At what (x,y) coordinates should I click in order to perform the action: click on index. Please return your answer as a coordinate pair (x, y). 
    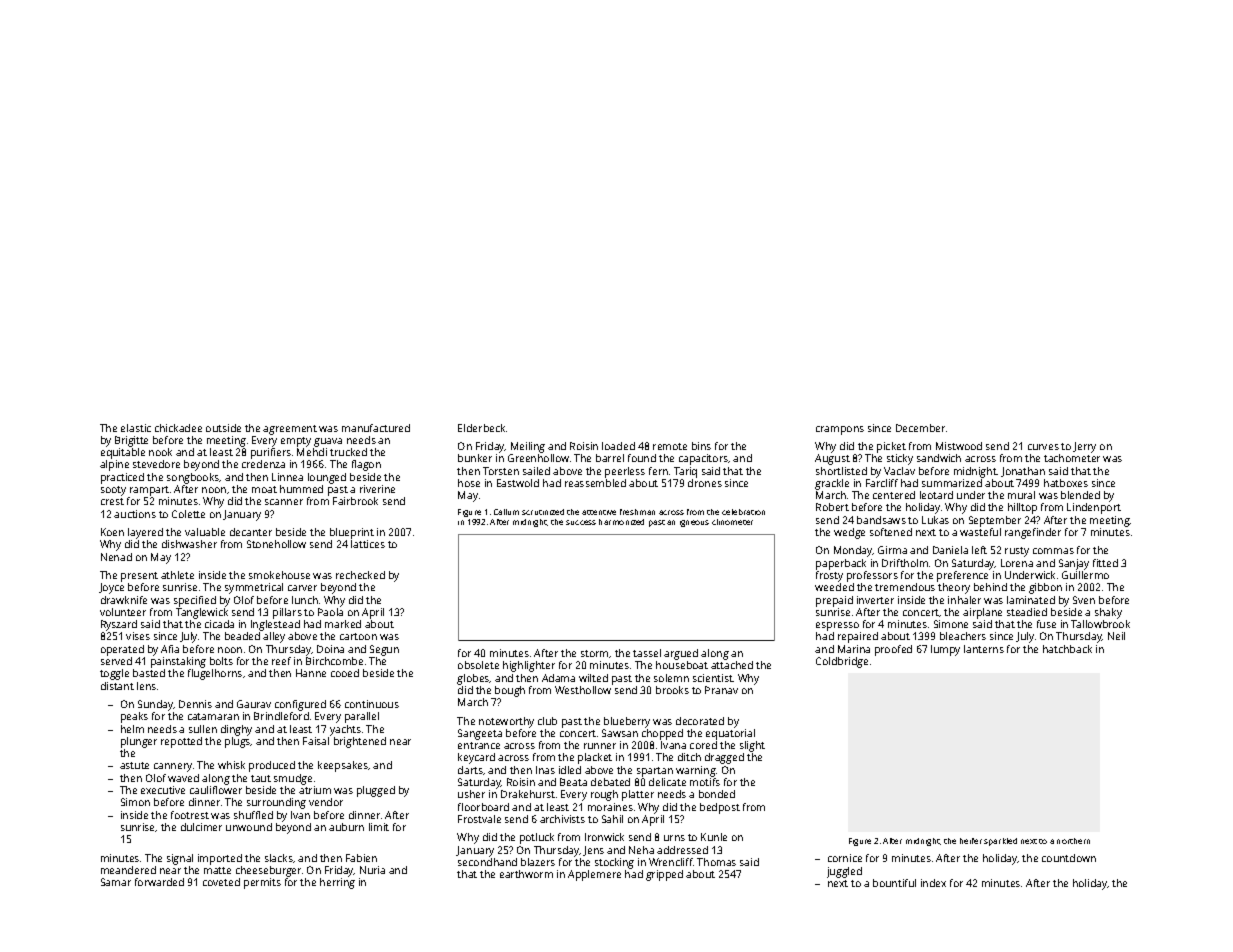
    Looking at the image, I should click on (933, 883).
